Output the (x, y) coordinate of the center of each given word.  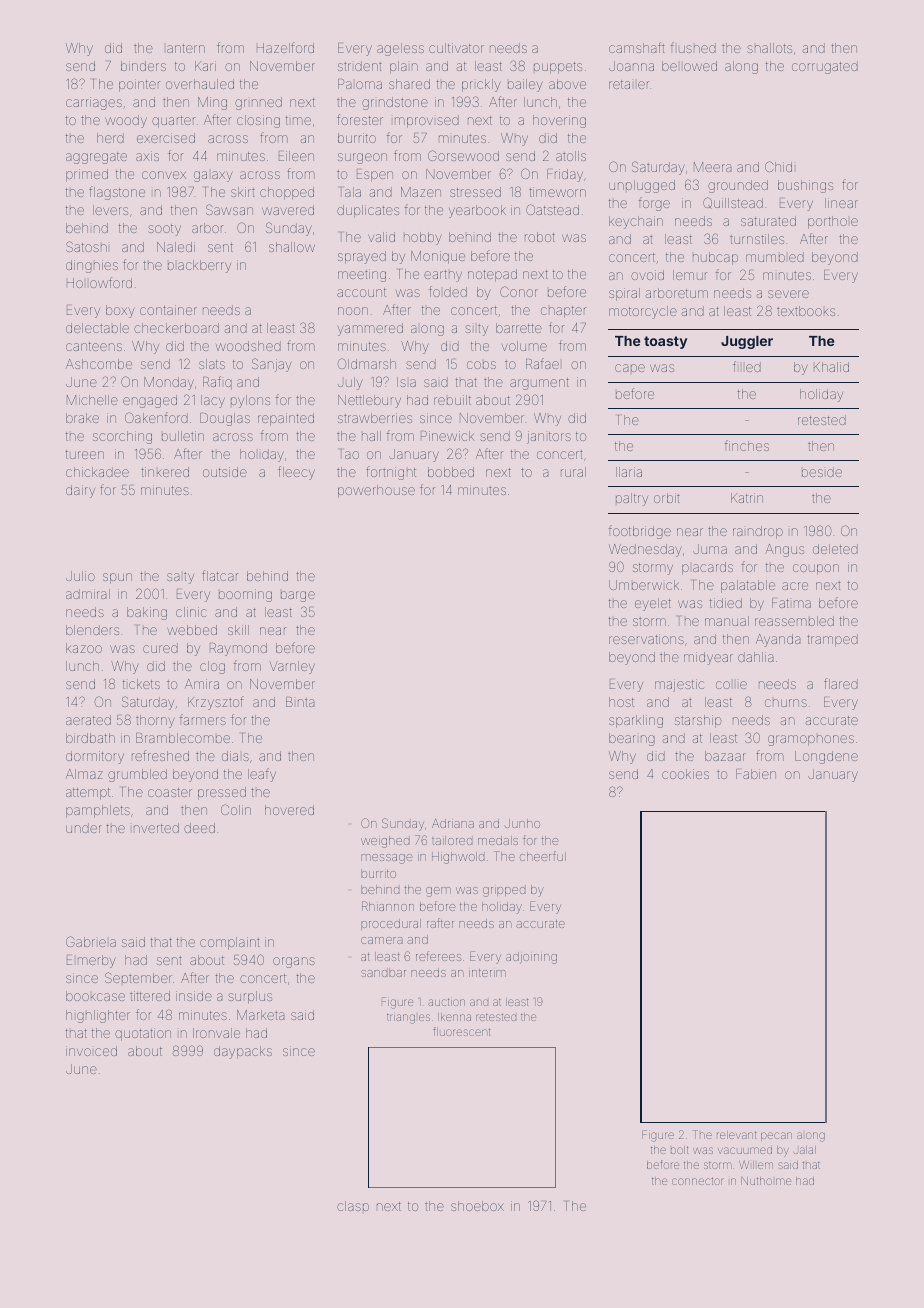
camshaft (637, 47)
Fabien (756, 774)
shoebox (477, 1206)
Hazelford (285, 47)
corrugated (825, 67)
